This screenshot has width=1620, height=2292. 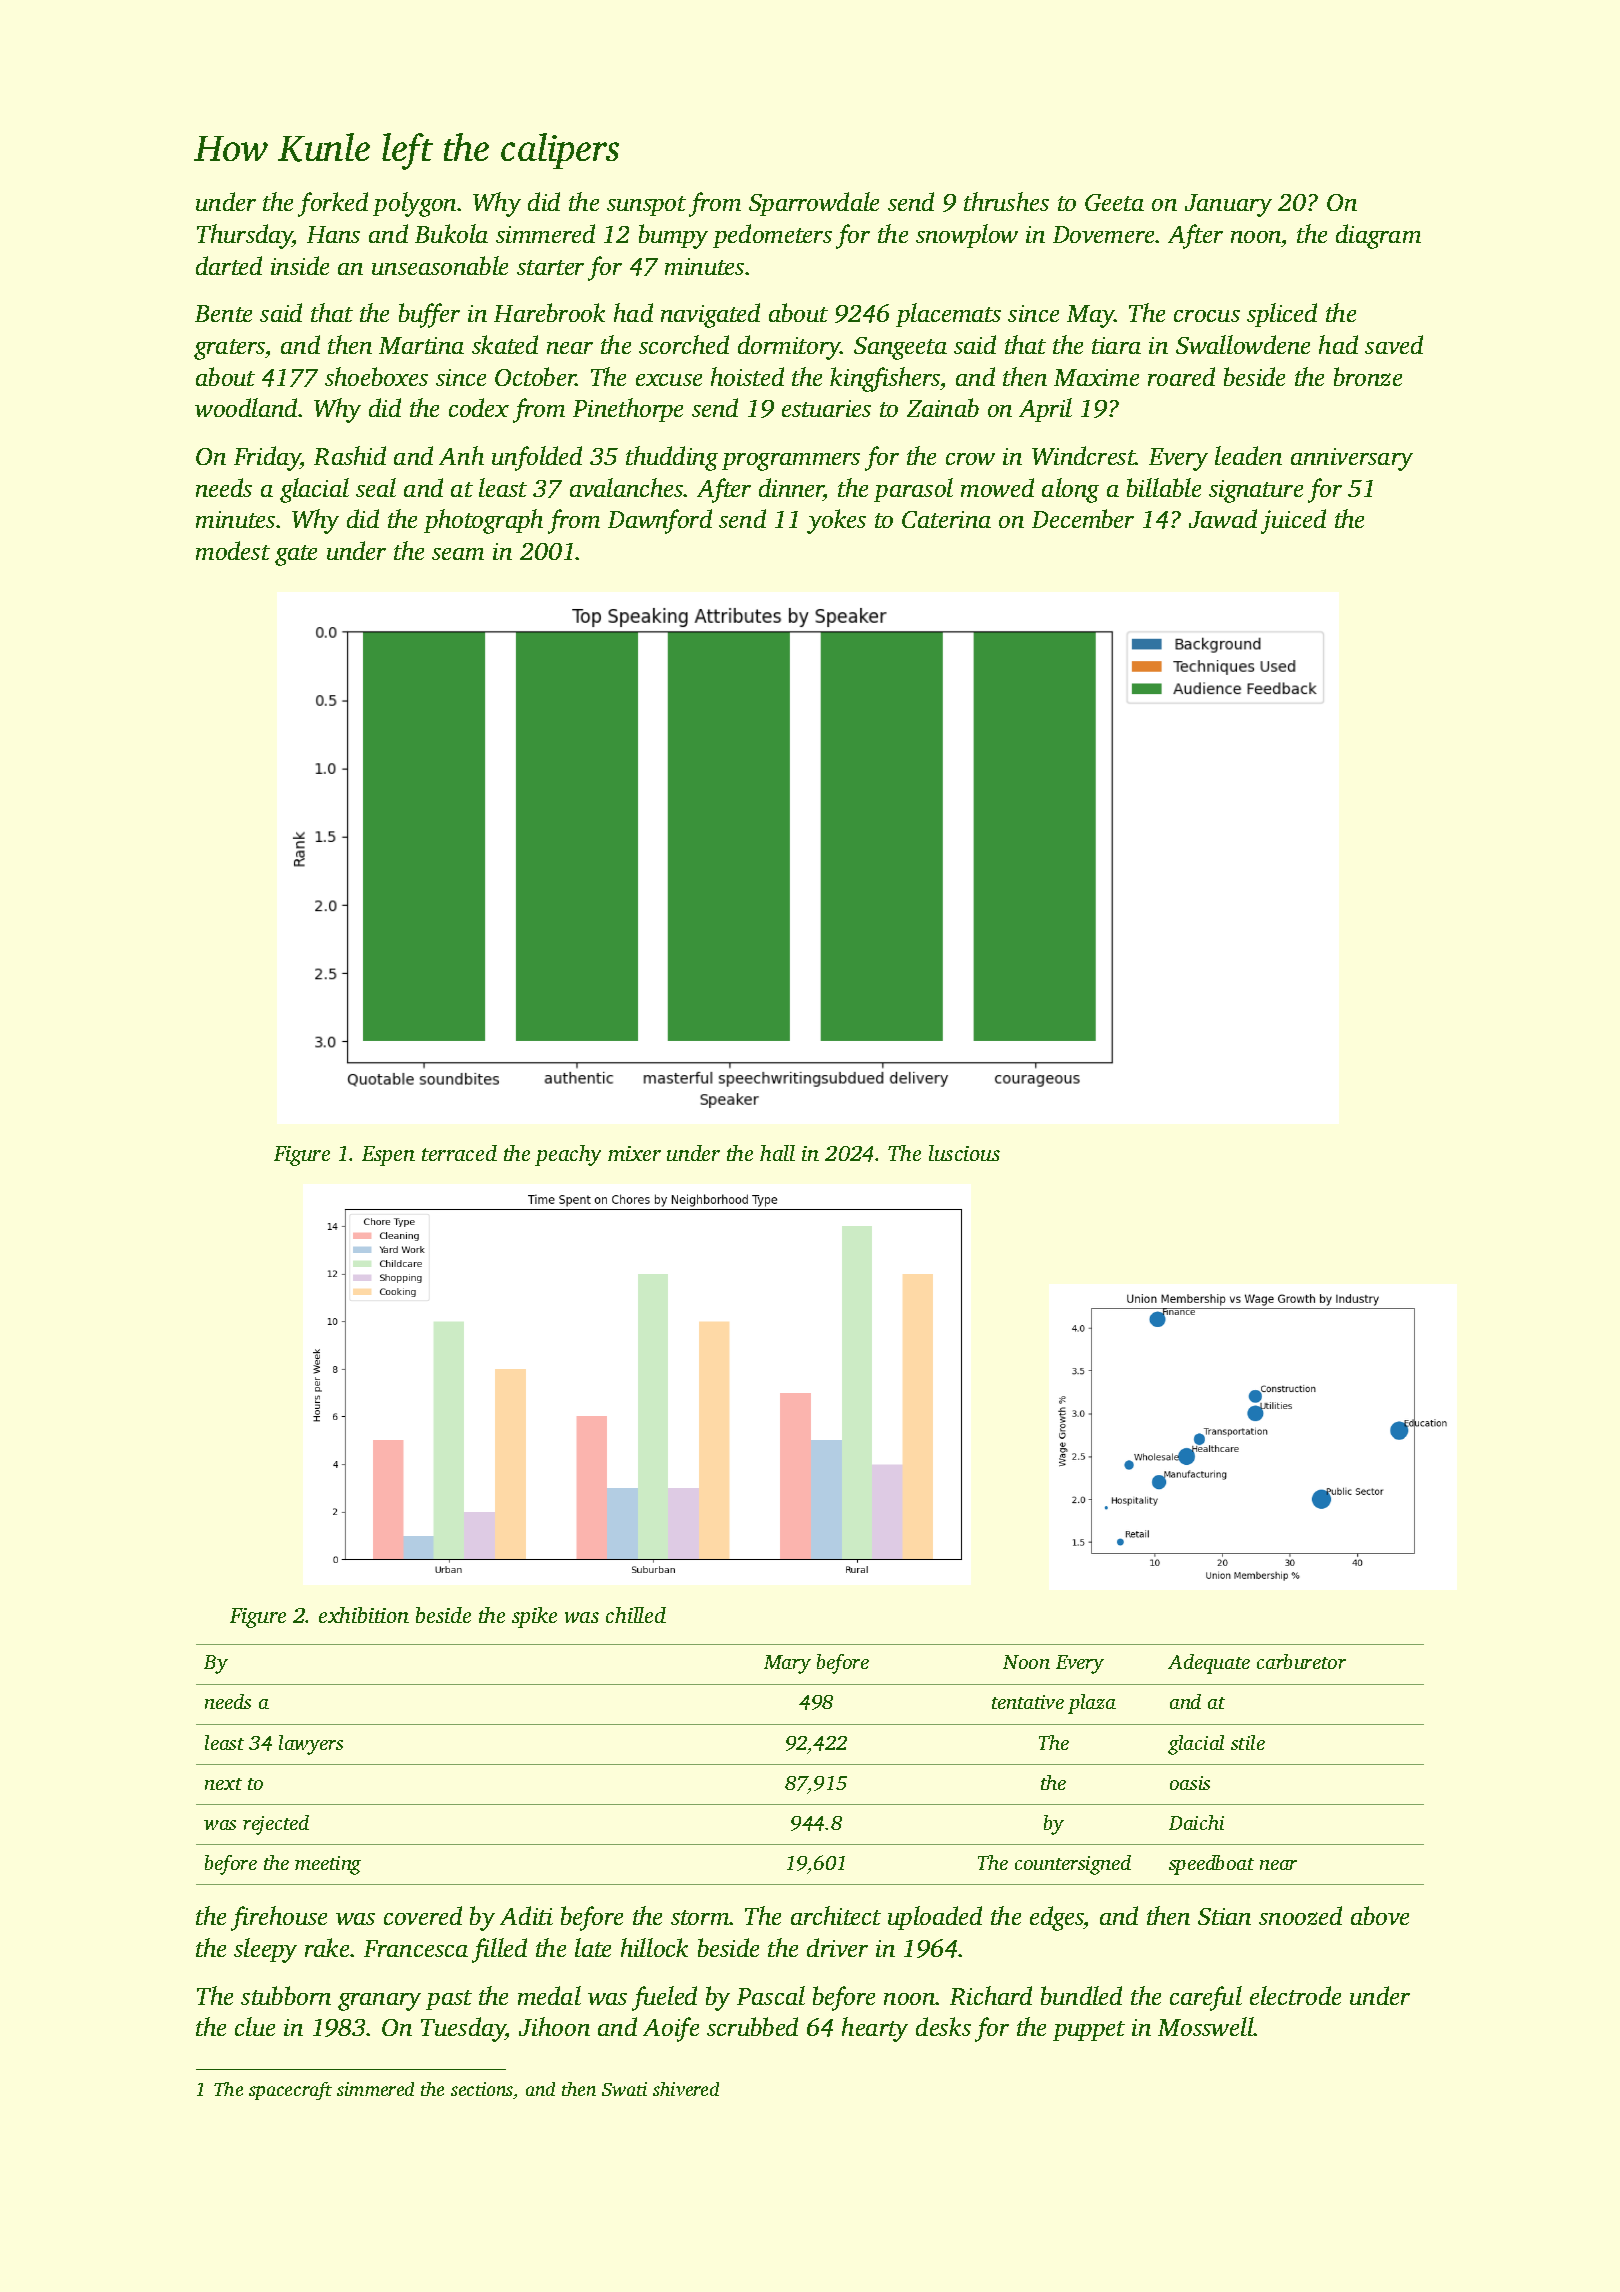 I want to click on seal, so click(x=376, y=487).
